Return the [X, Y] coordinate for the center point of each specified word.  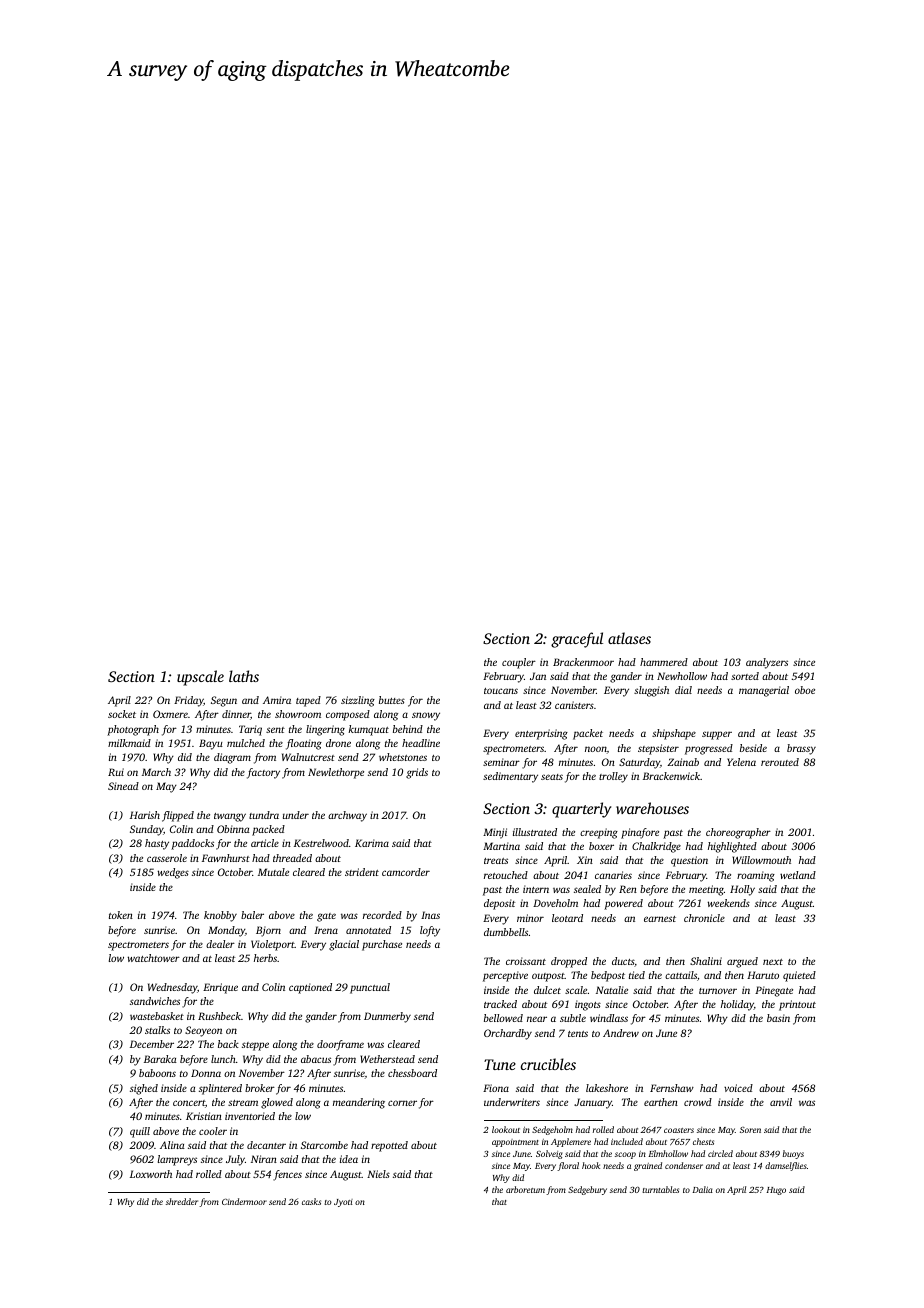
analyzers [767, 663]
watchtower [154, 958]
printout [797, 1005]
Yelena [741, 762]
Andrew [621, 1033]
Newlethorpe [336, 773]
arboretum [525, 1189]
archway [347, 816]
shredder [182, 1201]
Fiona [496, 1088]
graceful [577, 640]
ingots [588, 1005]
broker [260, 1088]
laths [244, 676]
